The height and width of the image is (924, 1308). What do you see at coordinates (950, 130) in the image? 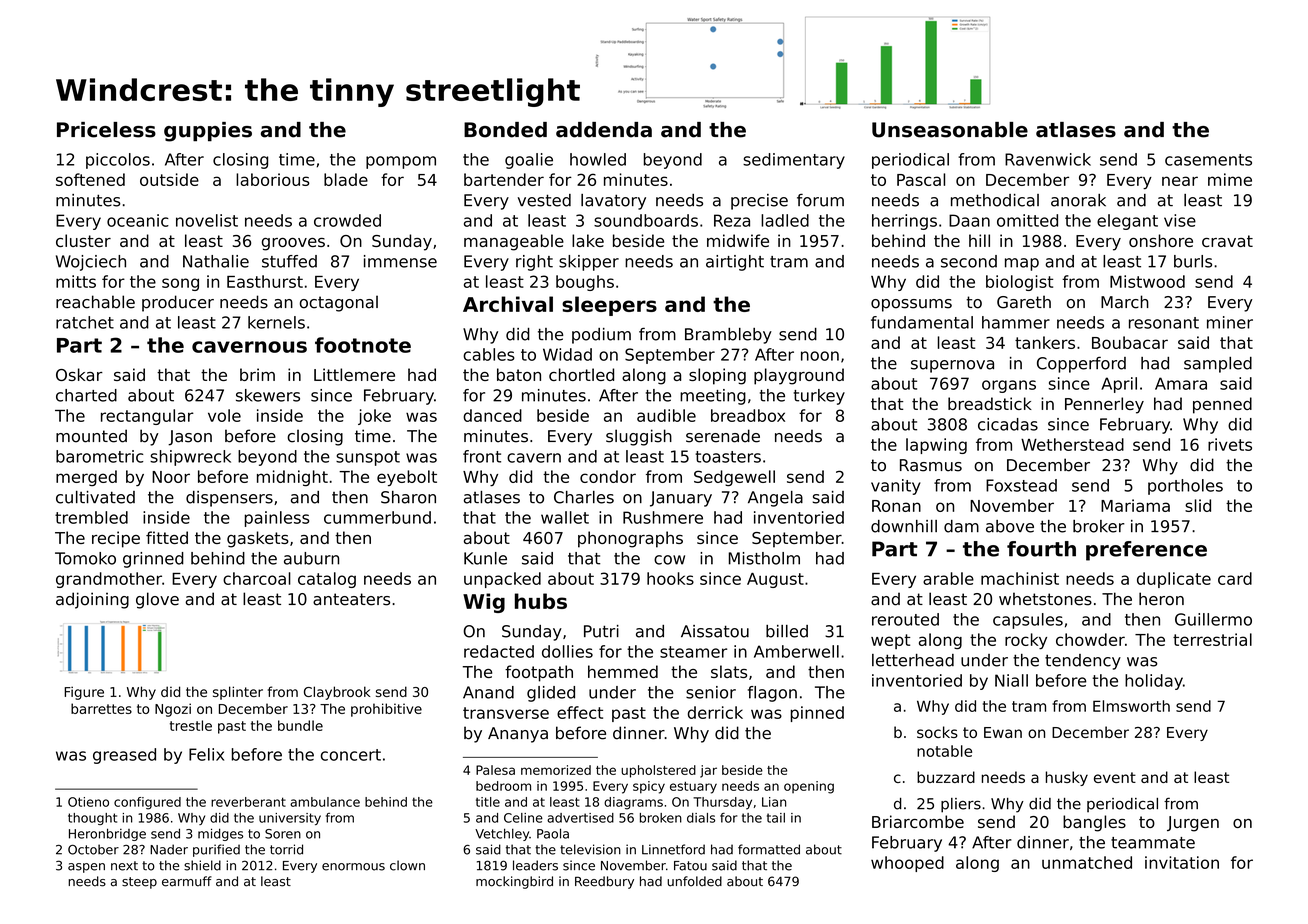
I see `Unseasonable` at bounding box center [950, 130].
